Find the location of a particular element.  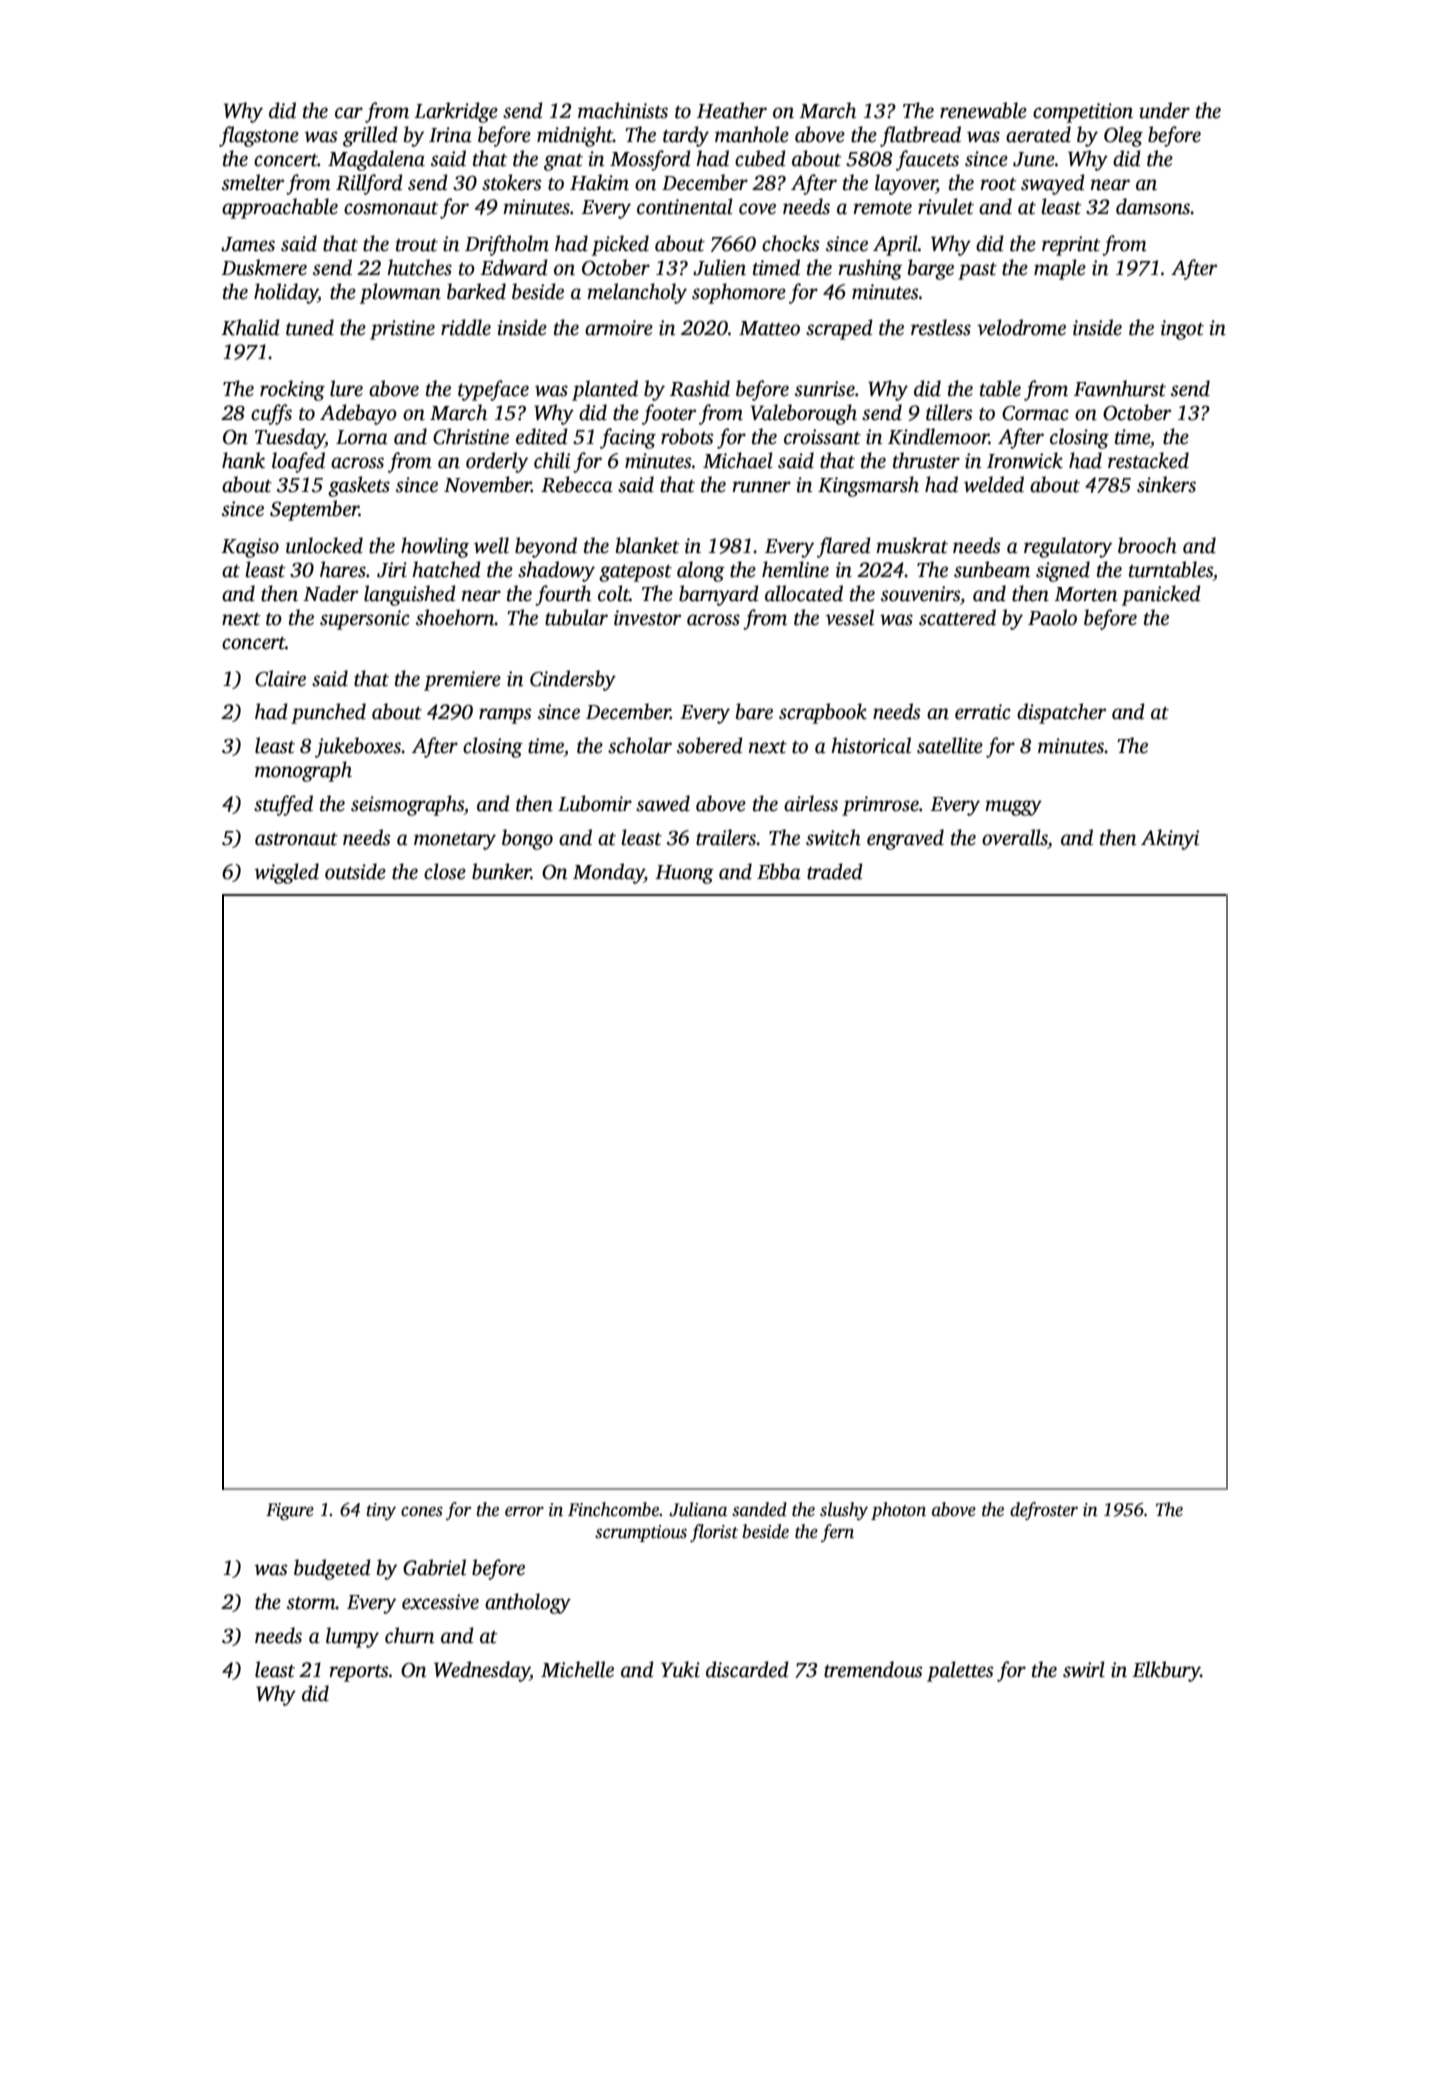

monetary is located at coordinates (455, 841).
